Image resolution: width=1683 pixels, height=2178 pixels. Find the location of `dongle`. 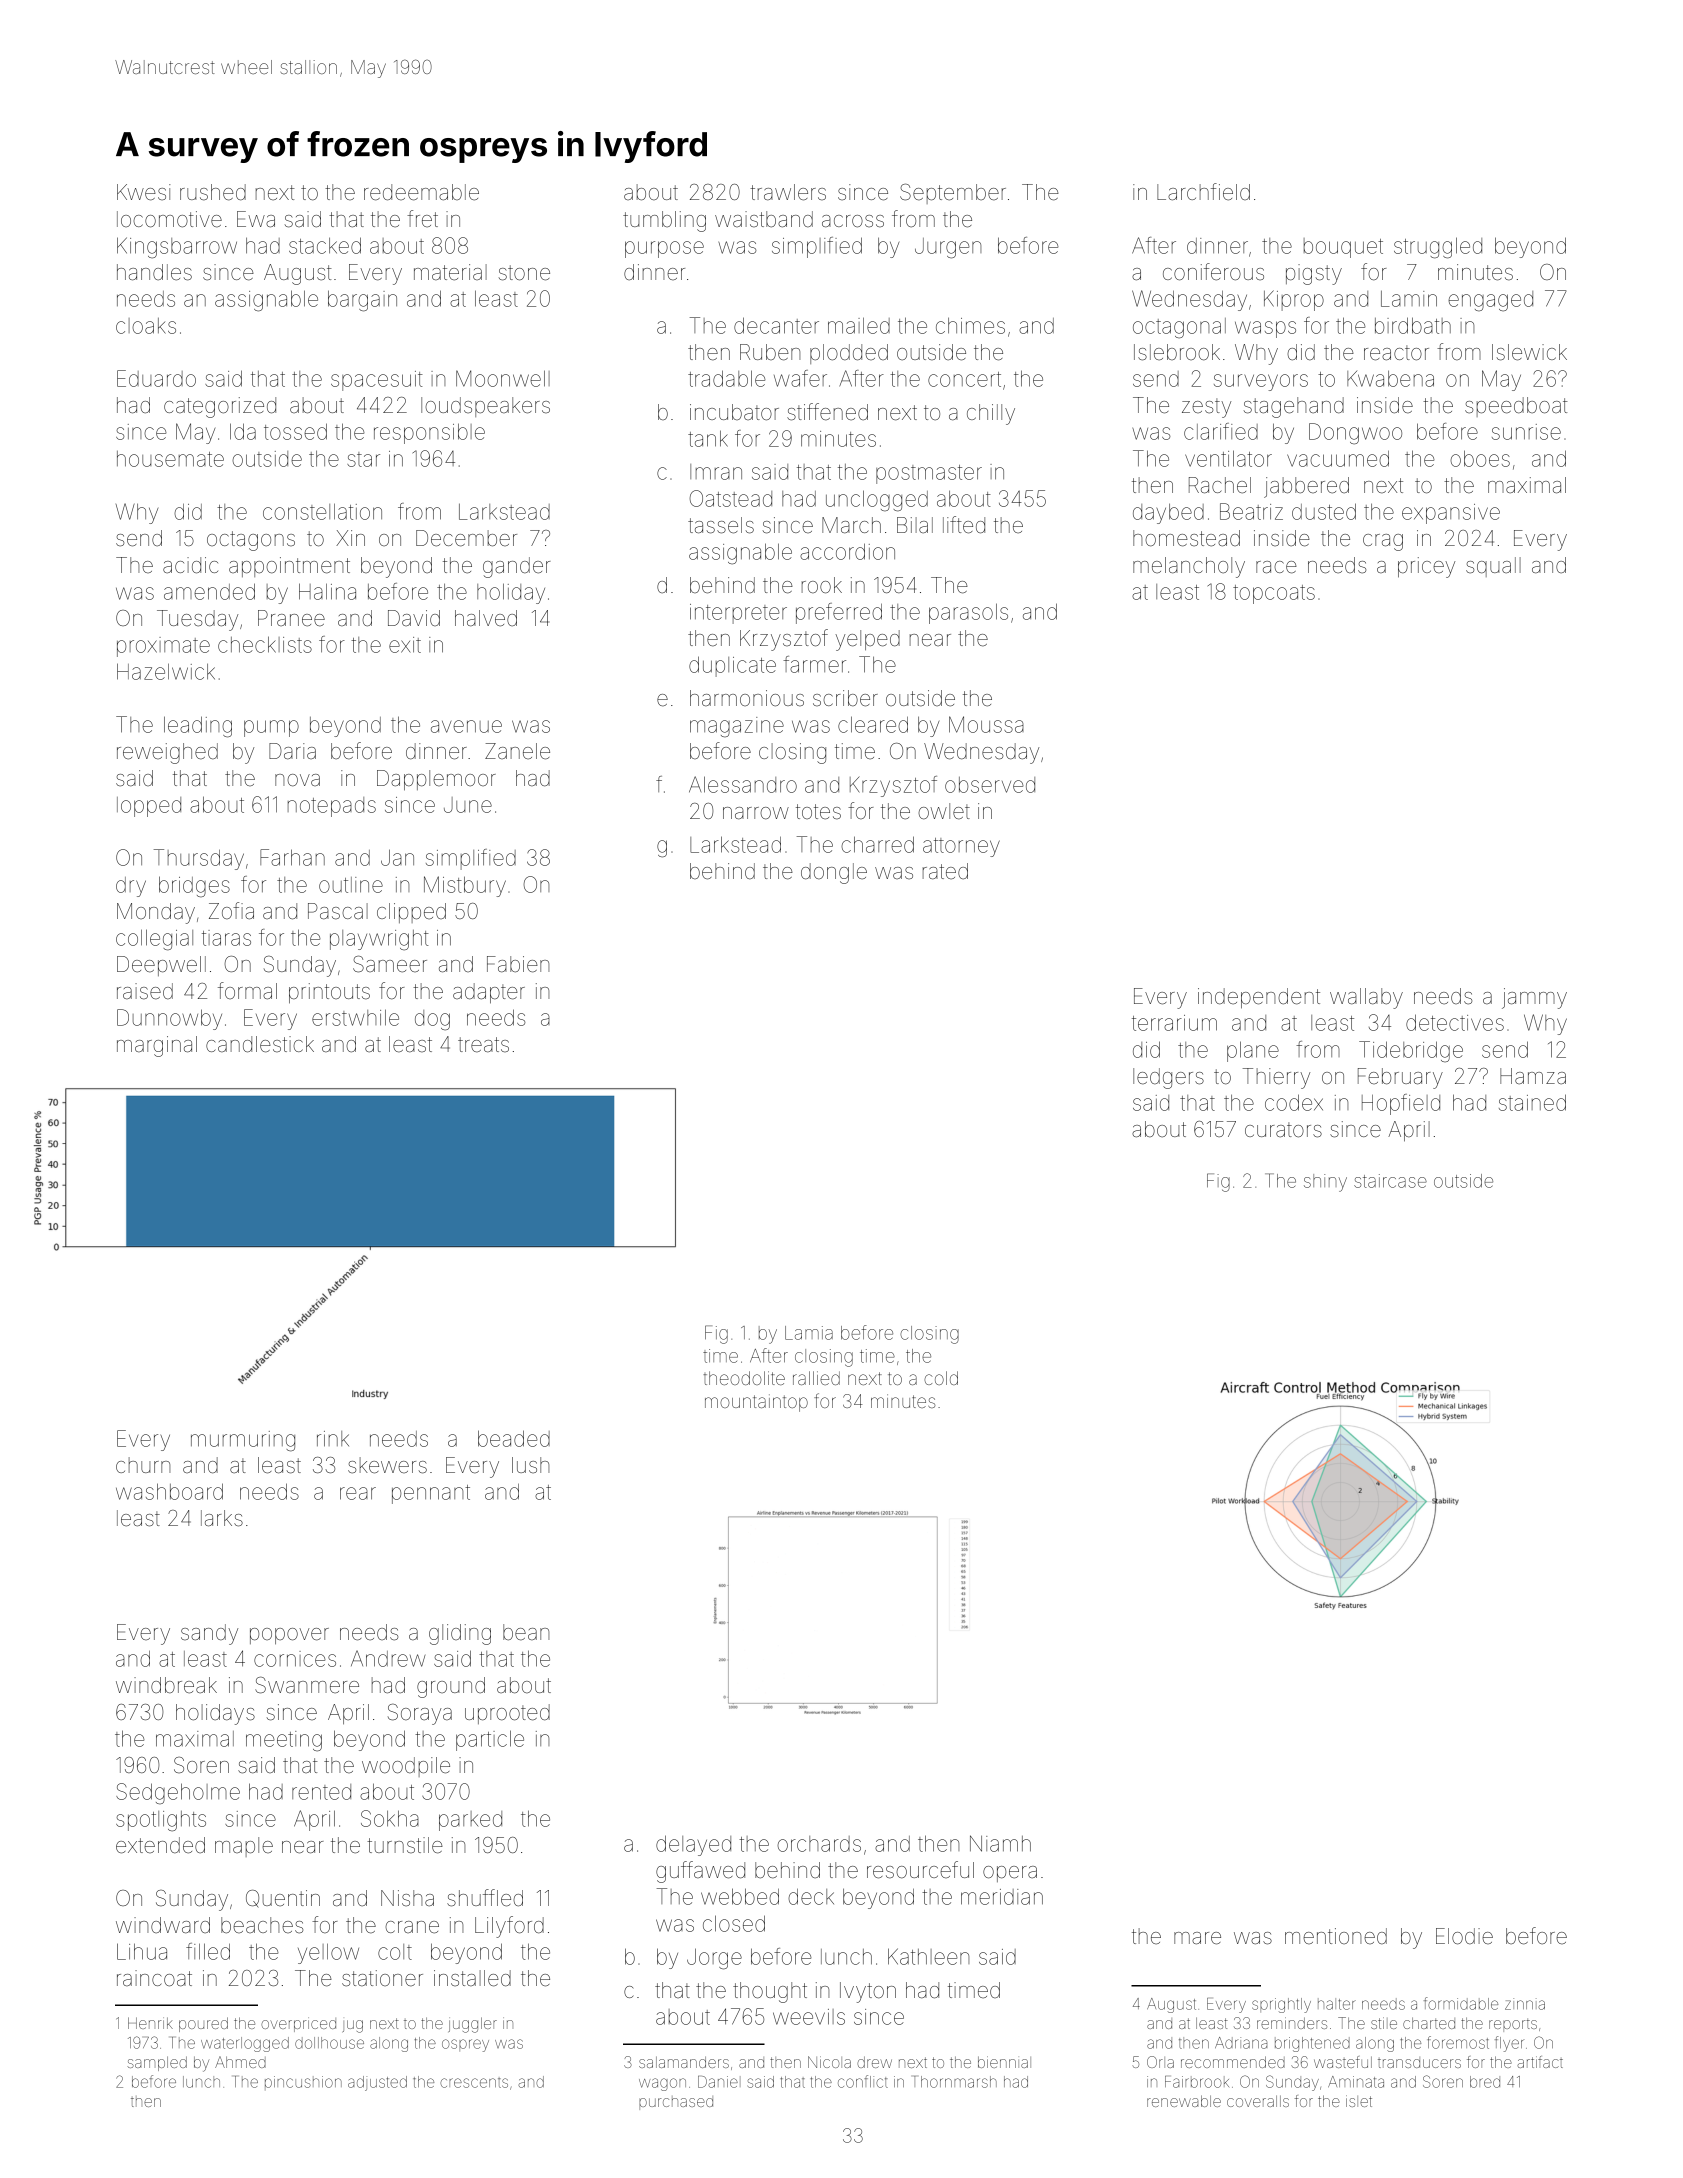

dongle is located at coordinates (834, 873).
